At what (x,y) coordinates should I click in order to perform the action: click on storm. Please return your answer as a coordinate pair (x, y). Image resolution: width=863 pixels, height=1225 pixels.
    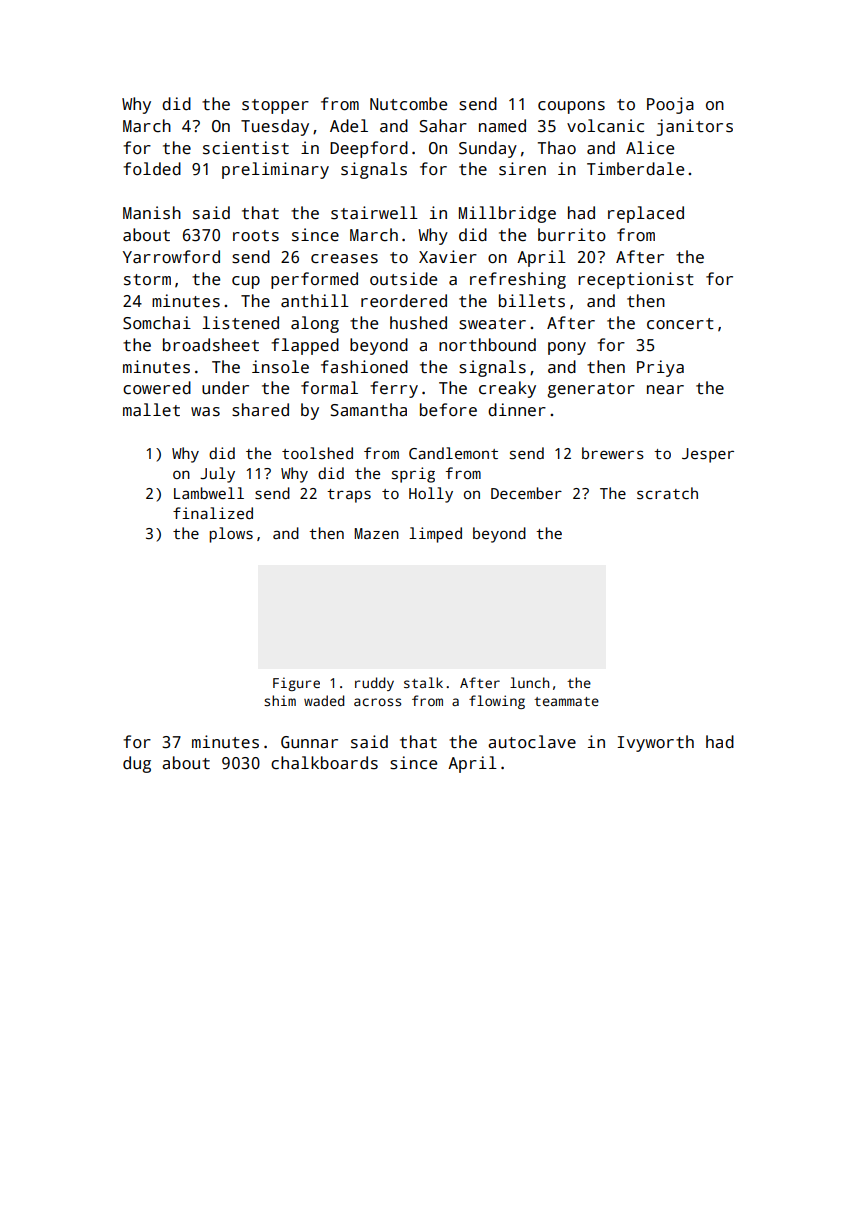
    Looking at the image, I should click on (147, 280).
